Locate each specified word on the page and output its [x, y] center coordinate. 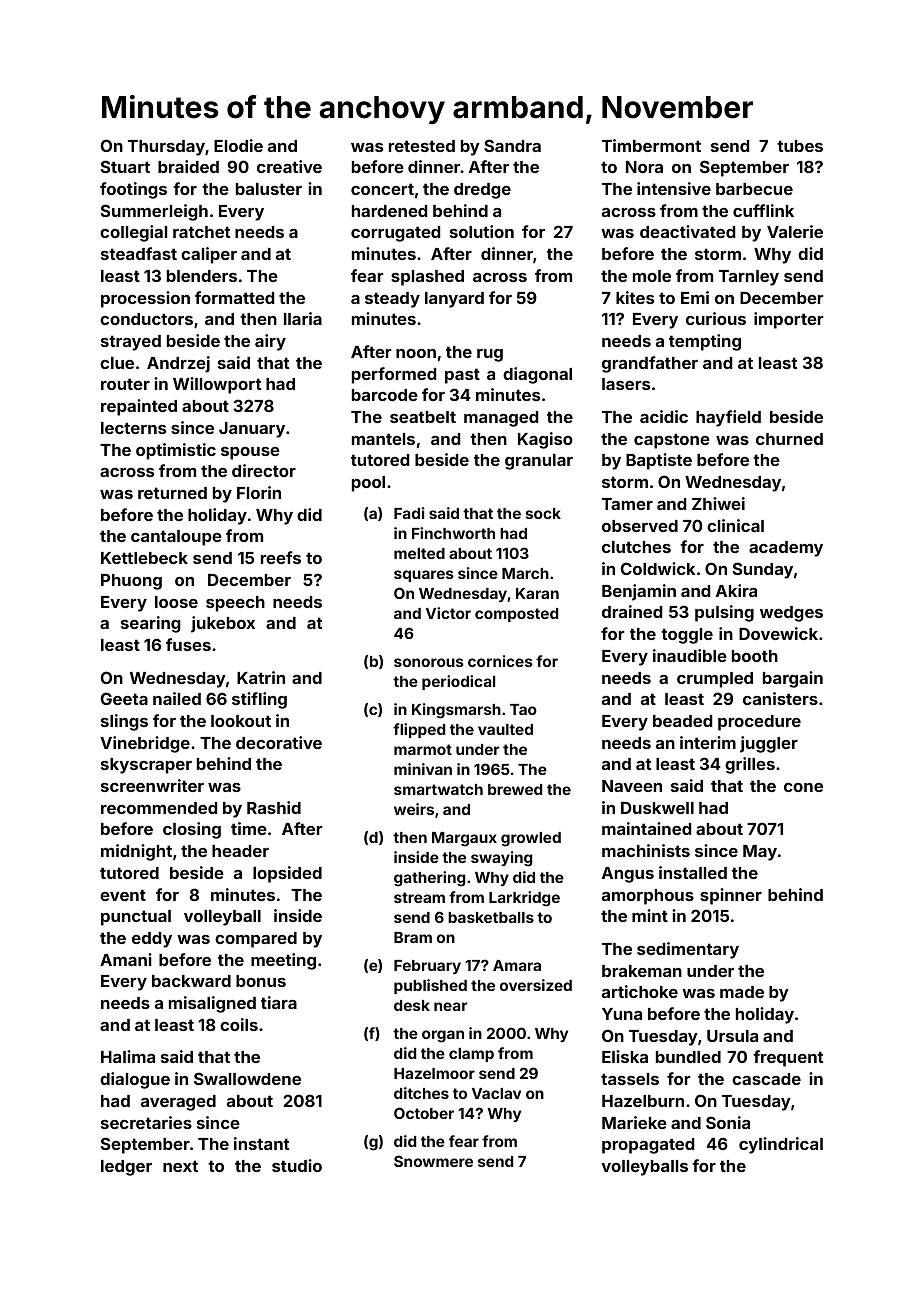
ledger [126, 1168]
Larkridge [524, 899]
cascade [766, 1079]
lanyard [454, 300]
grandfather [650, 364]
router [125, 384]
